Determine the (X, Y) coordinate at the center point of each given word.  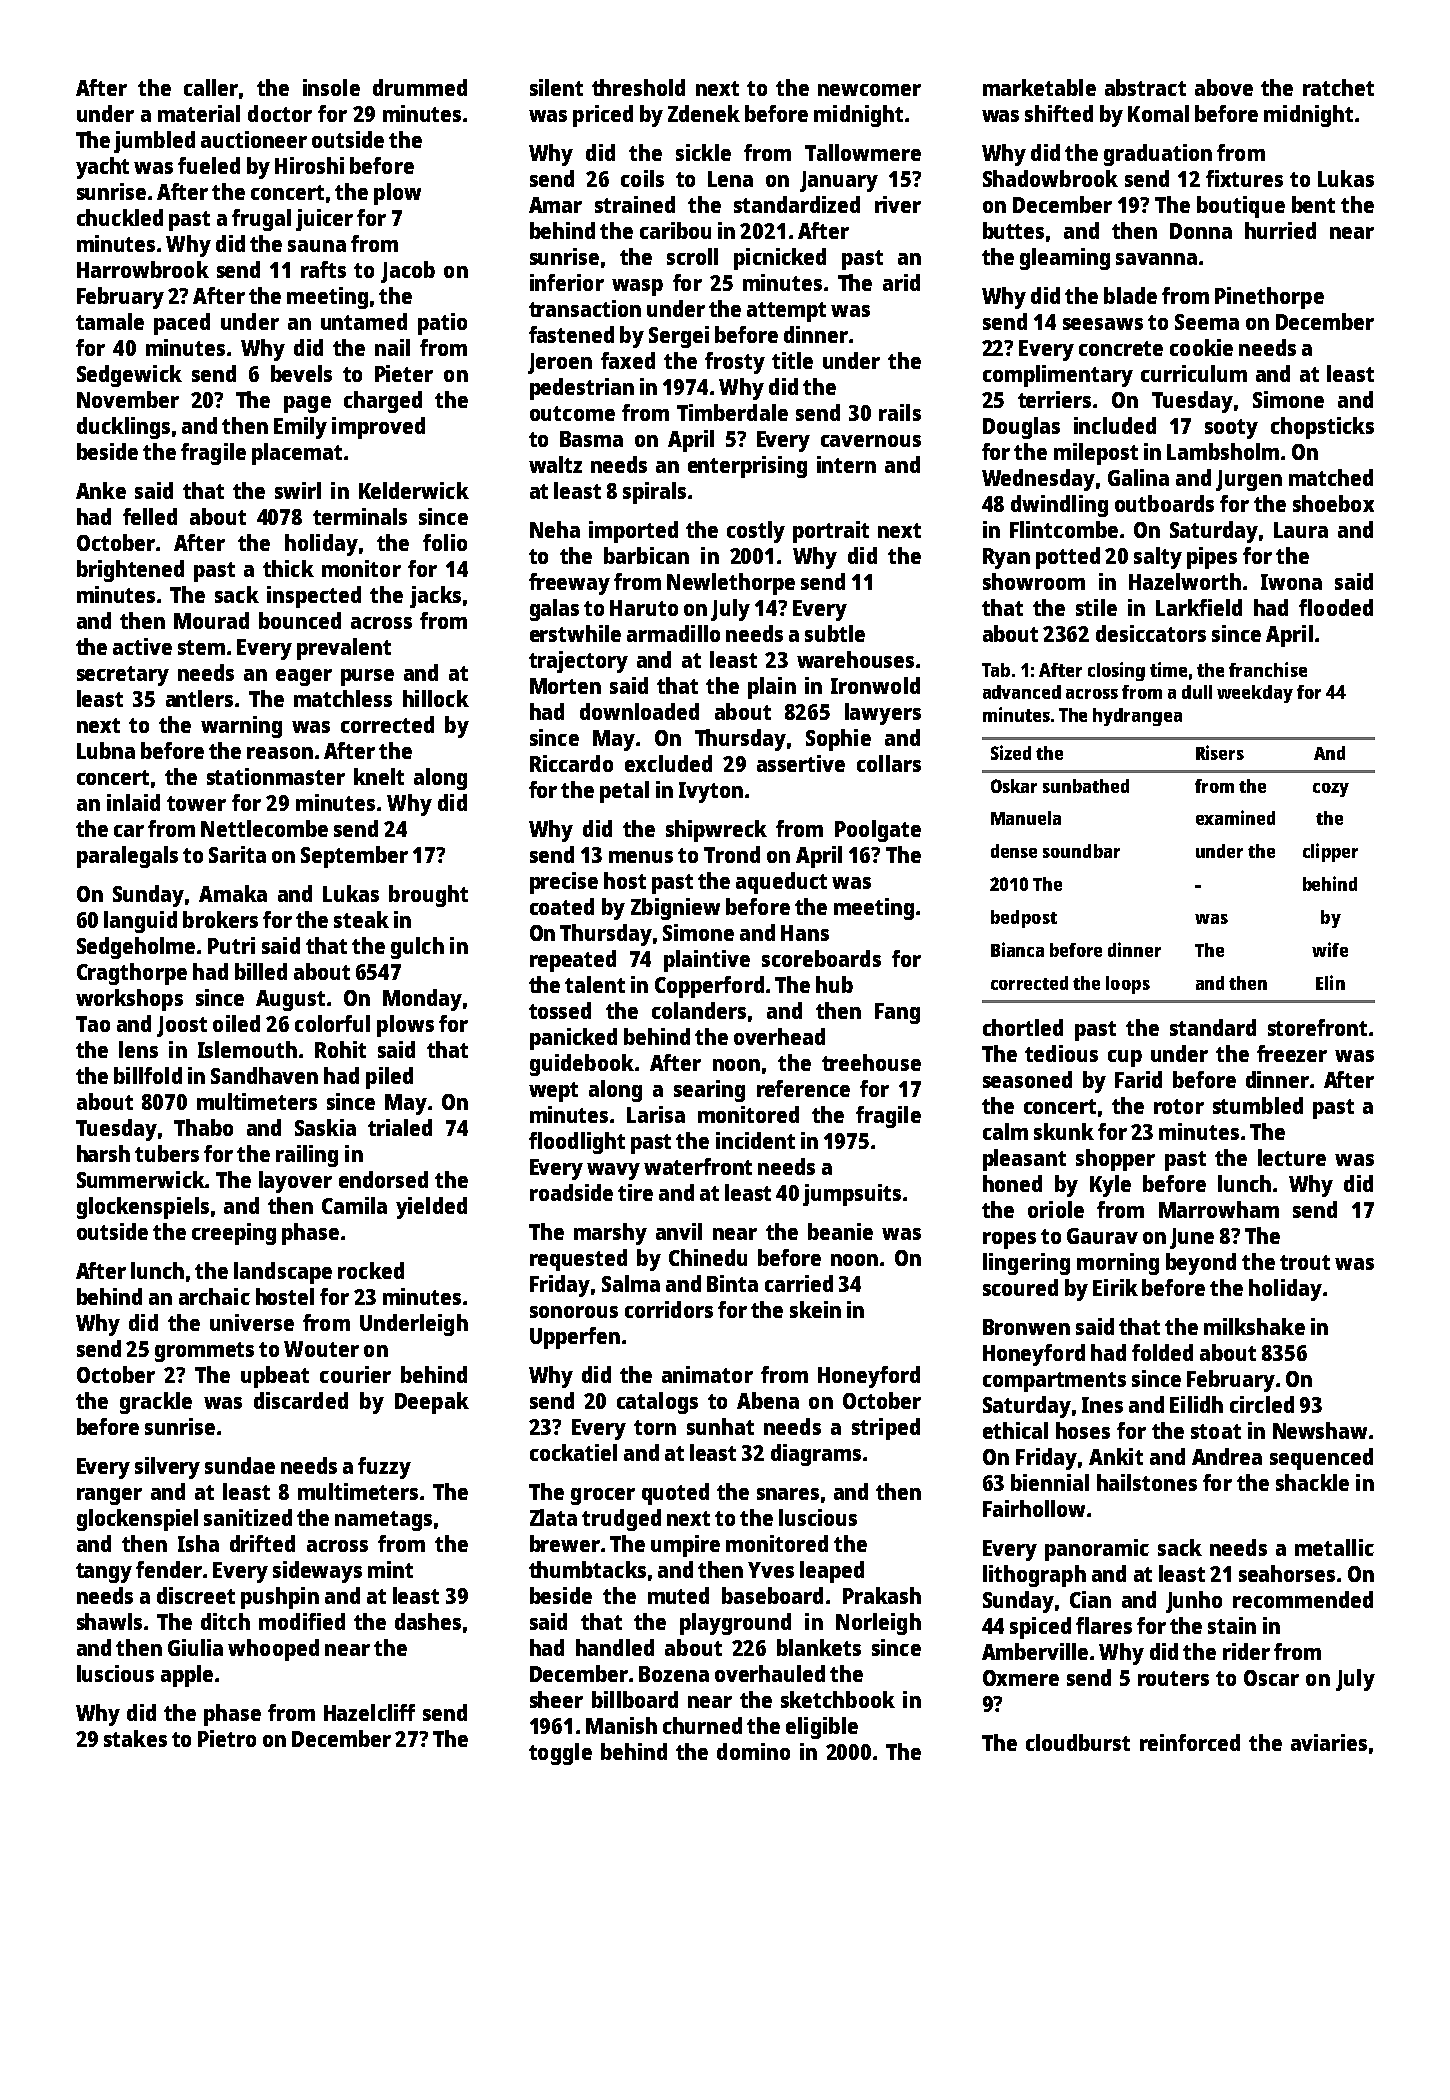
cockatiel (573, 1452)
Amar (555, 205)
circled (1262, 1404)
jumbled (154, 142)
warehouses (855, 659)
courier (355, 1374)
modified (302, 1621)
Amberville (1035, 1651)
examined (1235, 817)
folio (445, 542)
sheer (556, 1699)
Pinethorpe (1269, 298)
